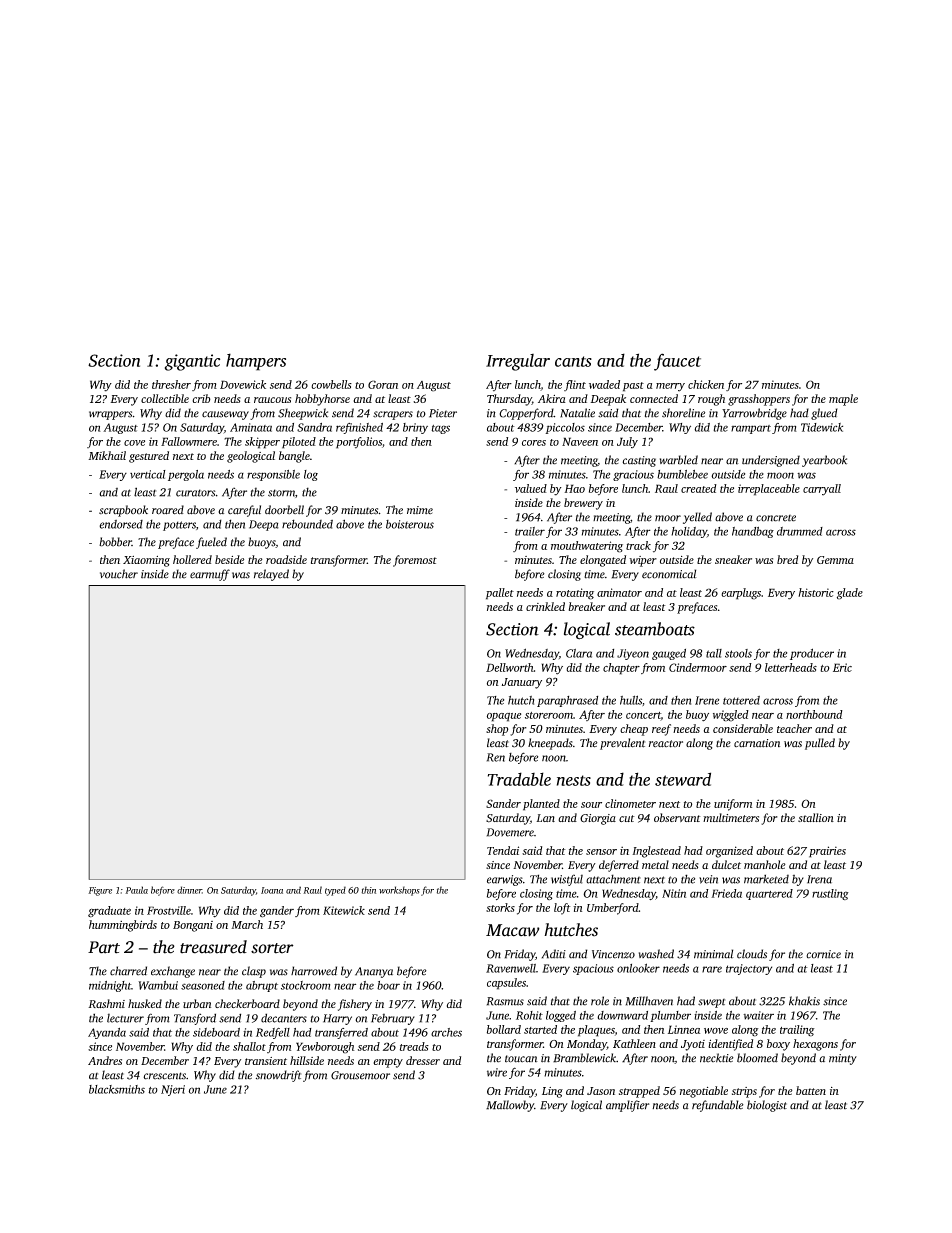 Image resolution: width=952 pixels, height=1233 pixels. What do you see at coordinates (210, 575) in the screenshot?
I see `earmuff` at bounding box center [210, 575].
